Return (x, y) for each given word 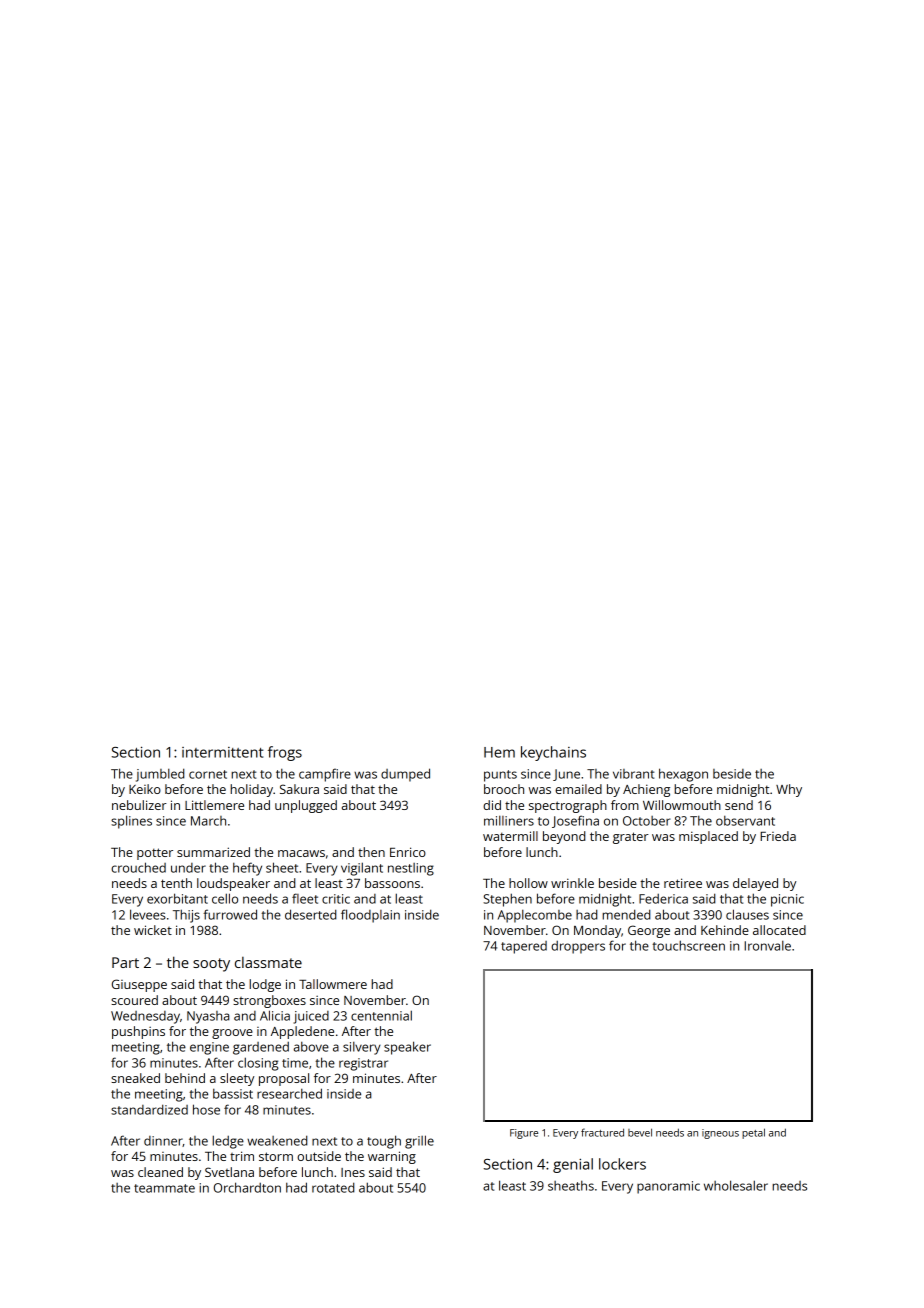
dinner (163, 1141)
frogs (285, 753)
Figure (524, 1134)
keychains (553, 753)
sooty (211, 965)
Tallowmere (333, 984)
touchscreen (688, 945)
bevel (640, 1132)
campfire (325, 775)
